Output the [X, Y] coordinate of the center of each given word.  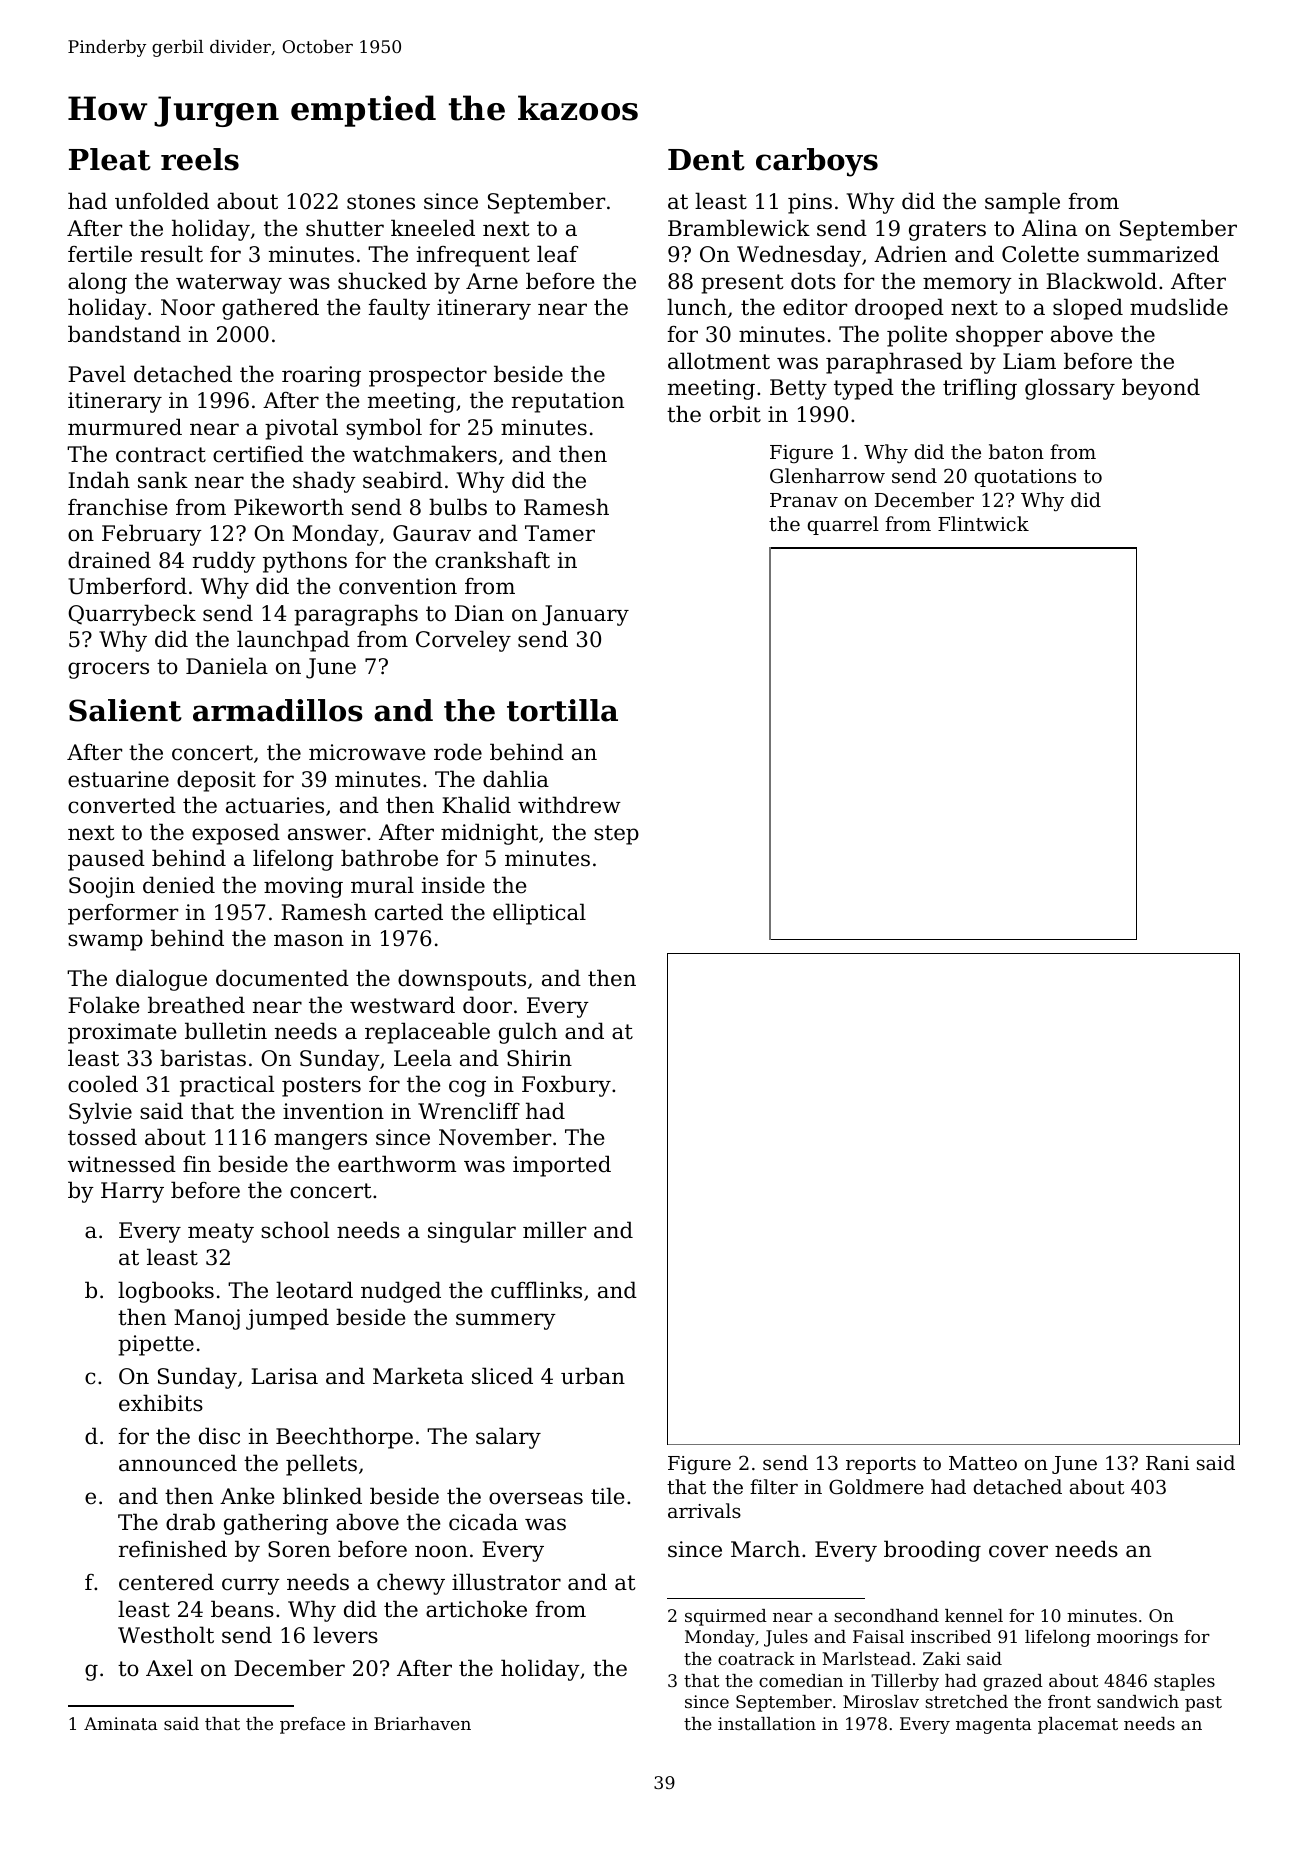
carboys [817, 162]
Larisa [284, 1376]
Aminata [121, 1723]
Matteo [983, 1463]
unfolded [162, 201]
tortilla [562, 710]
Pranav [804, 500]
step [616, 835]
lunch [697, 307]
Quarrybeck [132, 615]
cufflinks [536, 1290]
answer [327, 834]
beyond [1161, 389]
